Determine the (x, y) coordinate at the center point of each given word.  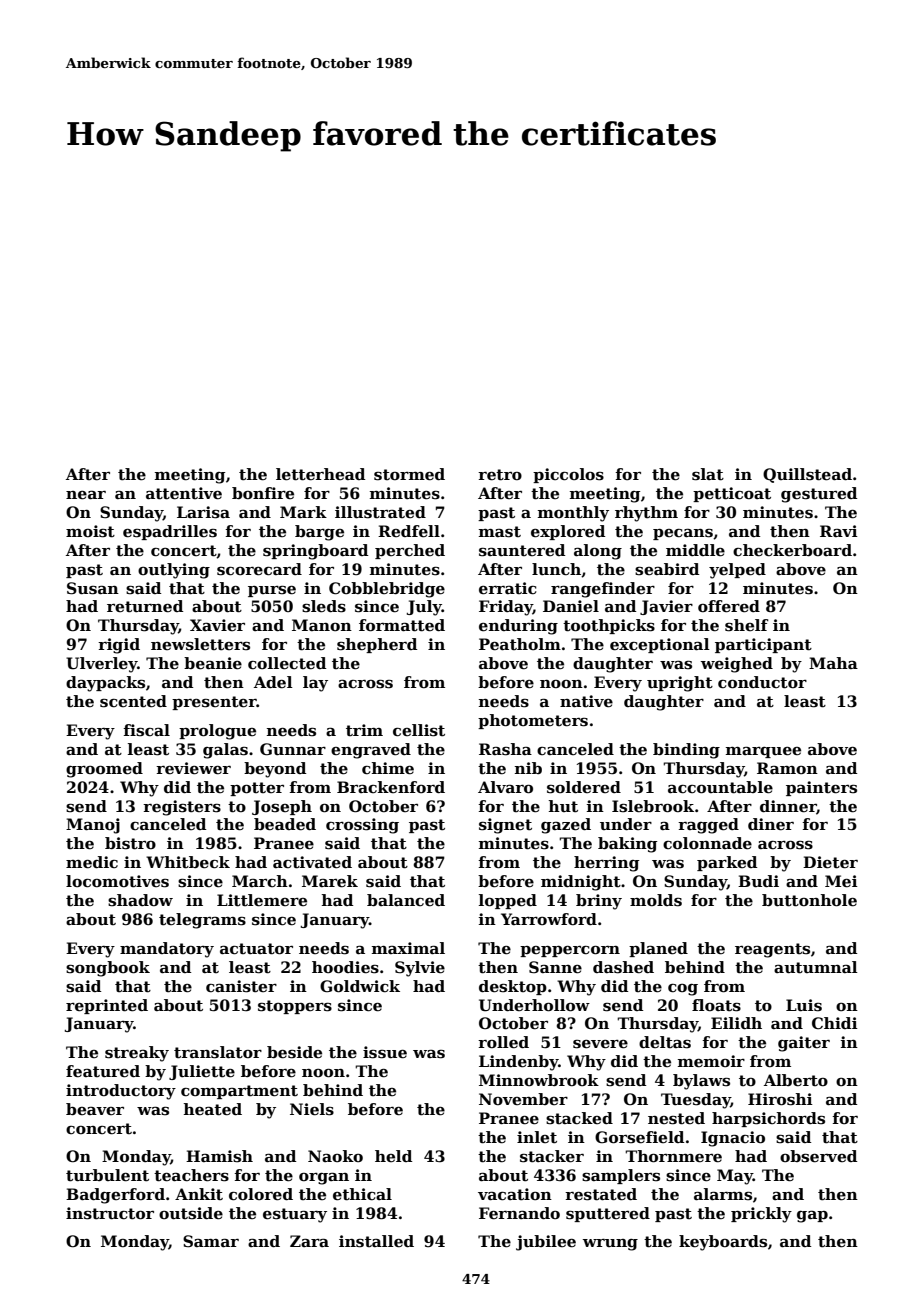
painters (821, 788)
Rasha (505, 749)
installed (376, 1241)
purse (272, 591)
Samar (211, 1241)
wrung (610, 1245)
